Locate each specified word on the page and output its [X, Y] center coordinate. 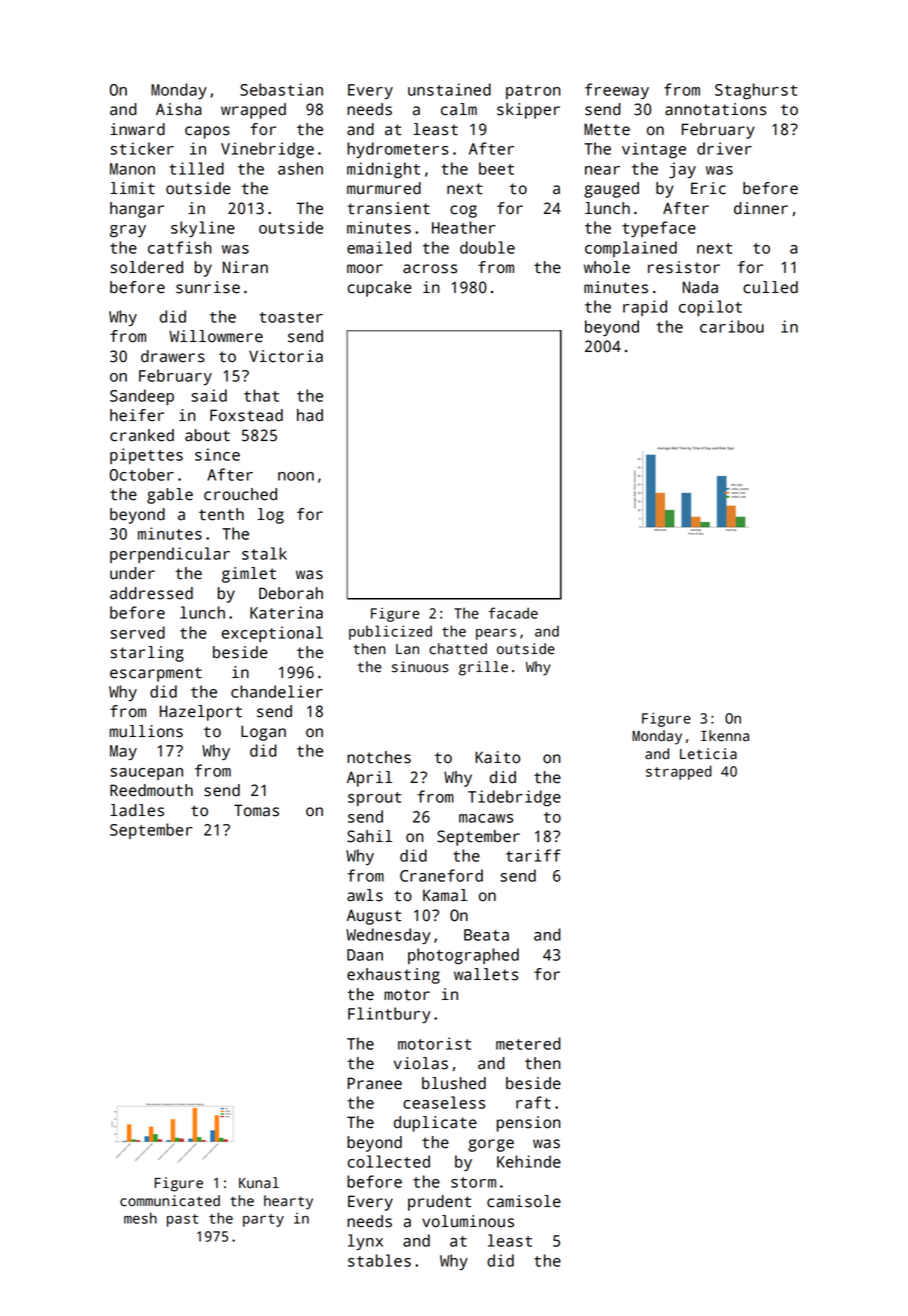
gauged [611, 190]
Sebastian [281, 89]
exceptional [272, 634]
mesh [140, 1218]
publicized [390, 632]
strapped [679, 772]
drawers [173, 356]
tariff [533, 855]
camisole [524, 1201]
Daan [365, 955]
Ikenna [725, 736]
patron [533, 92]
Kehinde [529, 1161]
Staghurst [756, 91]
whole [607, 267]
